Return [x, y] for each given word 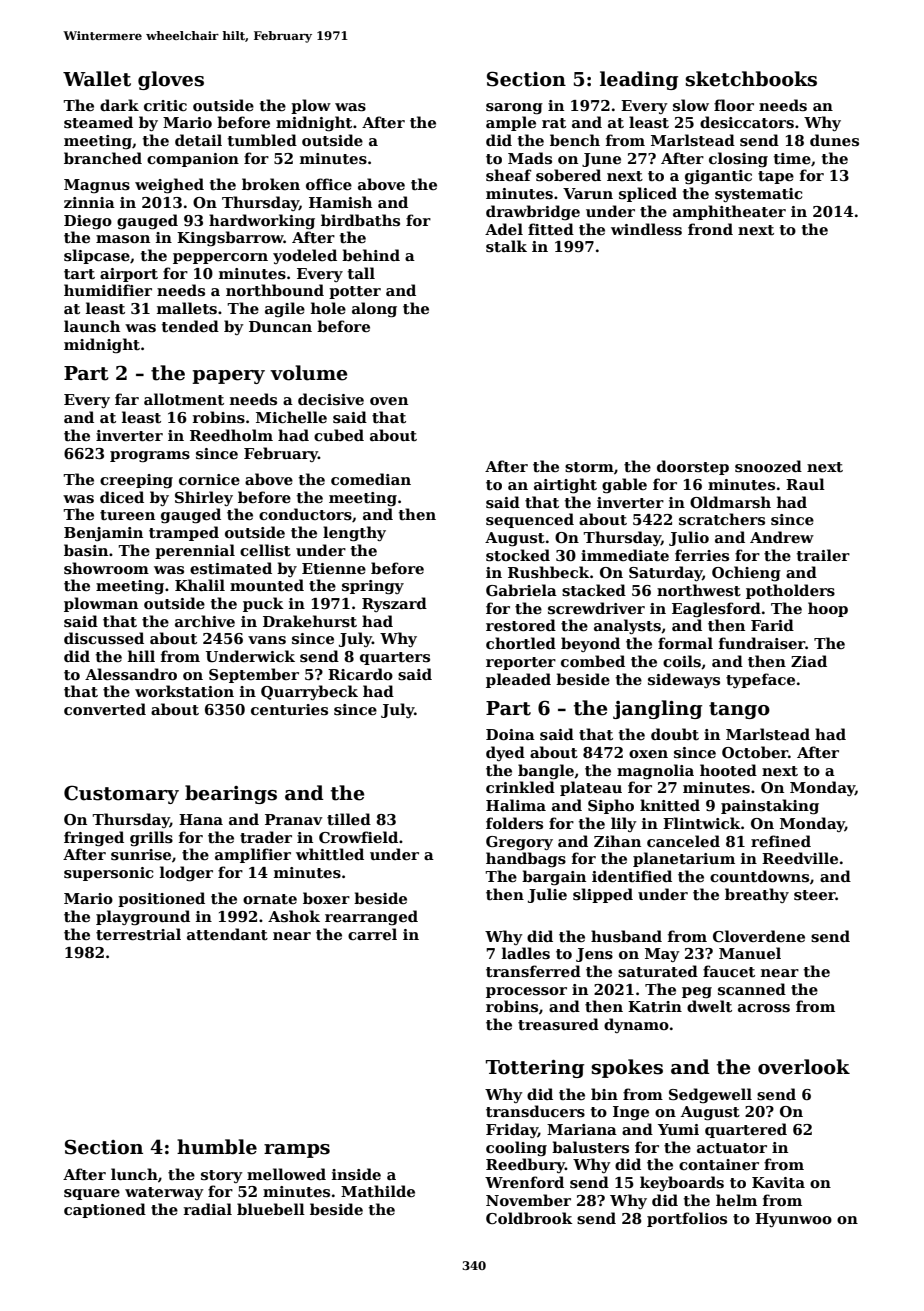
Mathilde [378, 1191]
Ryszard [394, 604]
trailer [823, 555]
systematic [758, 195]
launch [92, 326]
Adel [504, 229]
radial [208, 1209]
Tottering [535, 1069]
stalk [506, 246]
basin [86, 550]
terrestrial [138, 934]
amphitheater [729, 212]
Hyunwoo [793, 1220]
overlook [804, 1067]
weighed [169, 186]
